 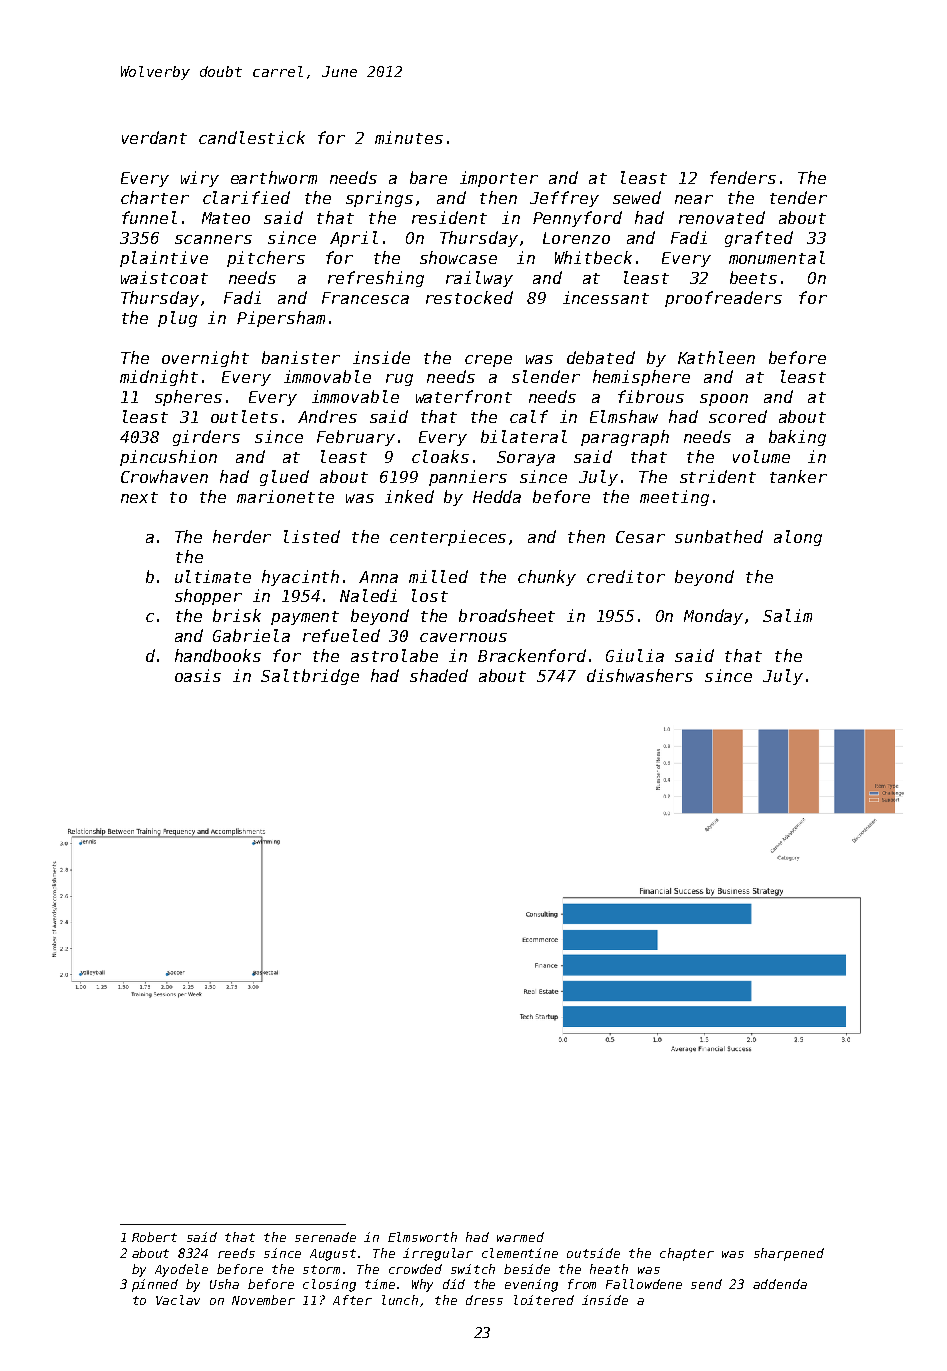 I want to click on milled, so click(x=438, y=576).
